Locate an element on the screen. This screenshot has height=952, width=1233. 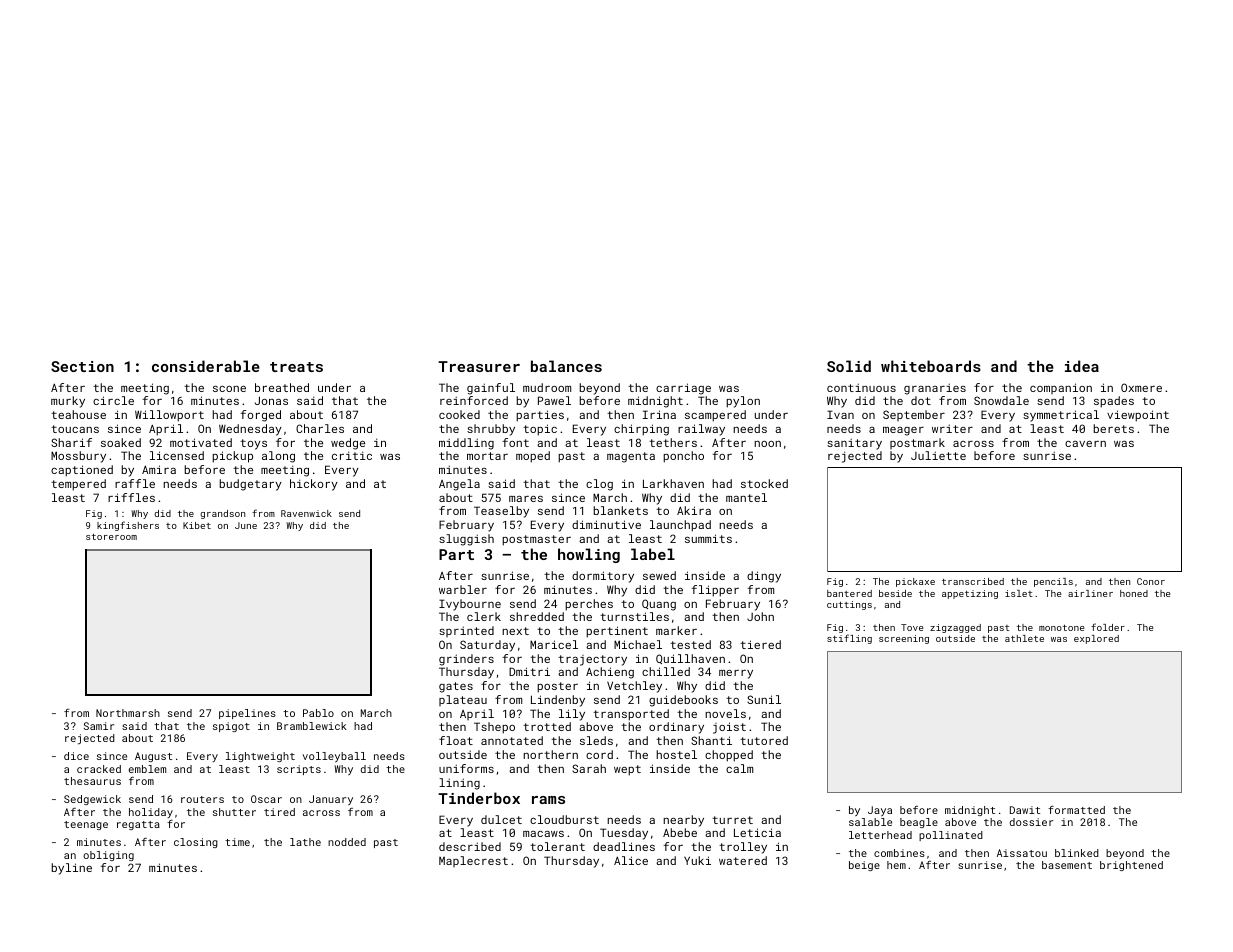
whiteboards is located at coordinates (931, 366).
